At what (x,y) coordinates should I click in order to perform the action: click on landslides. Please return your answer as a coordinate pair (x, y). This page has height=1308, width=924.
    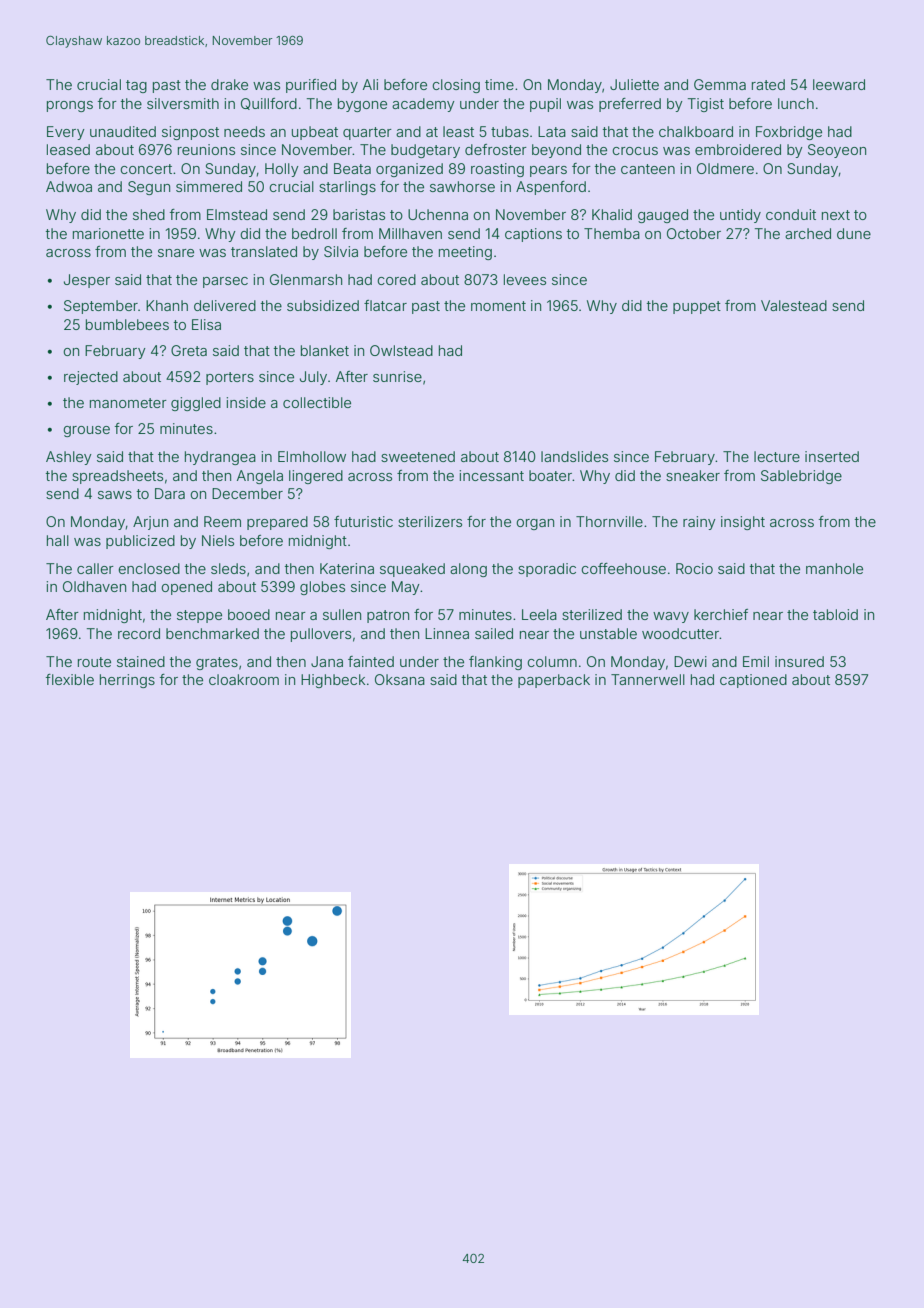
    Looking at the image, I should click on (574, 456).
